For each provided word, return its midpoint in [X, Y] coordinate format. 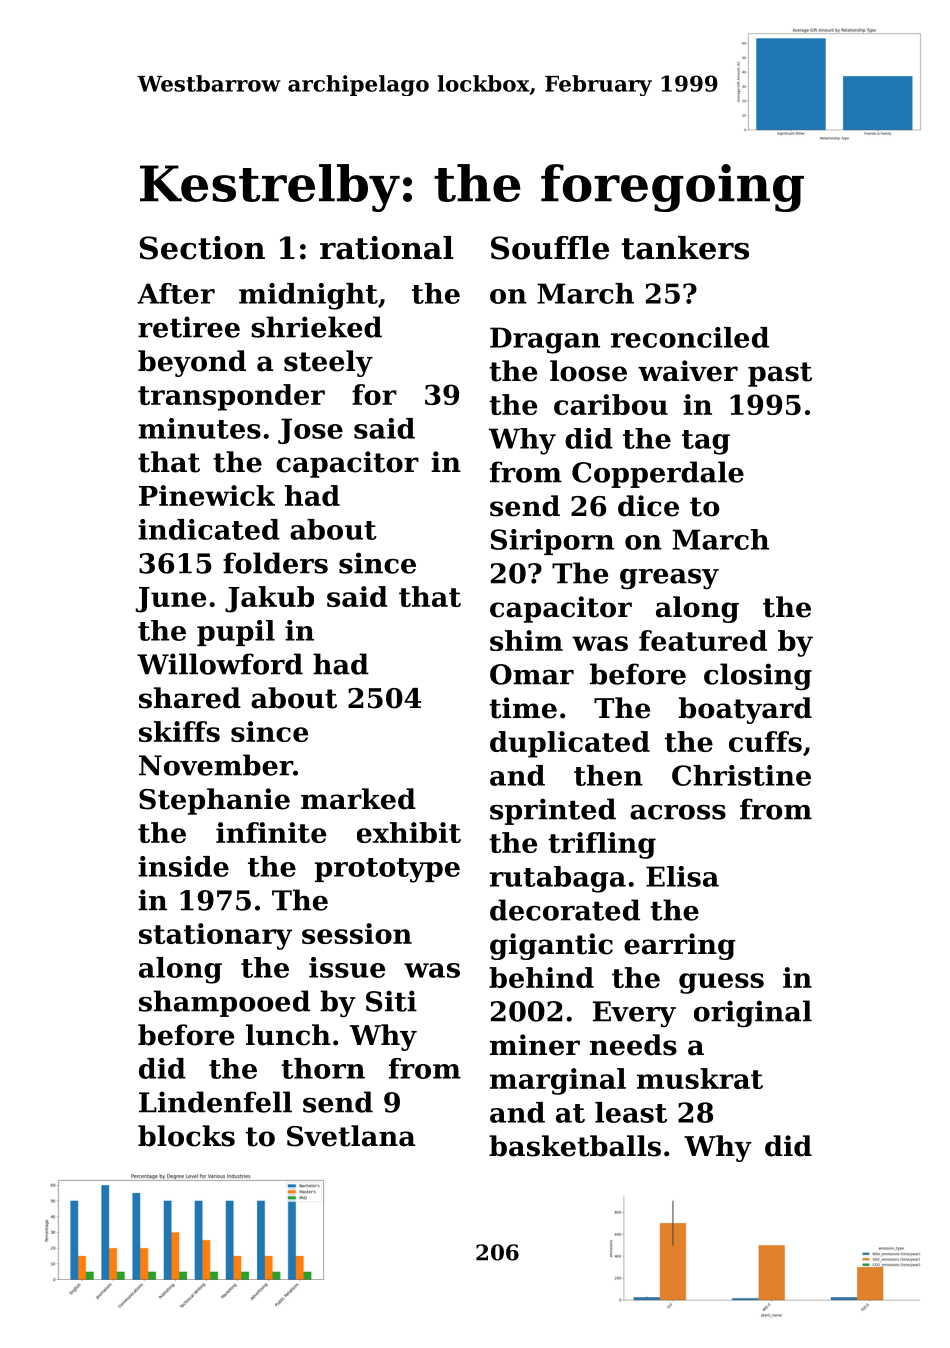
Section [202, 248]
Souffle [550, 248]
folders [275, 563]
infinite [271, 832]
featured [703, 640]
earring [680, 946]
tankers [685, 248]
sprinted [553, 811]
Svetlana [351, 1136]
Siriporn [552, 542]
